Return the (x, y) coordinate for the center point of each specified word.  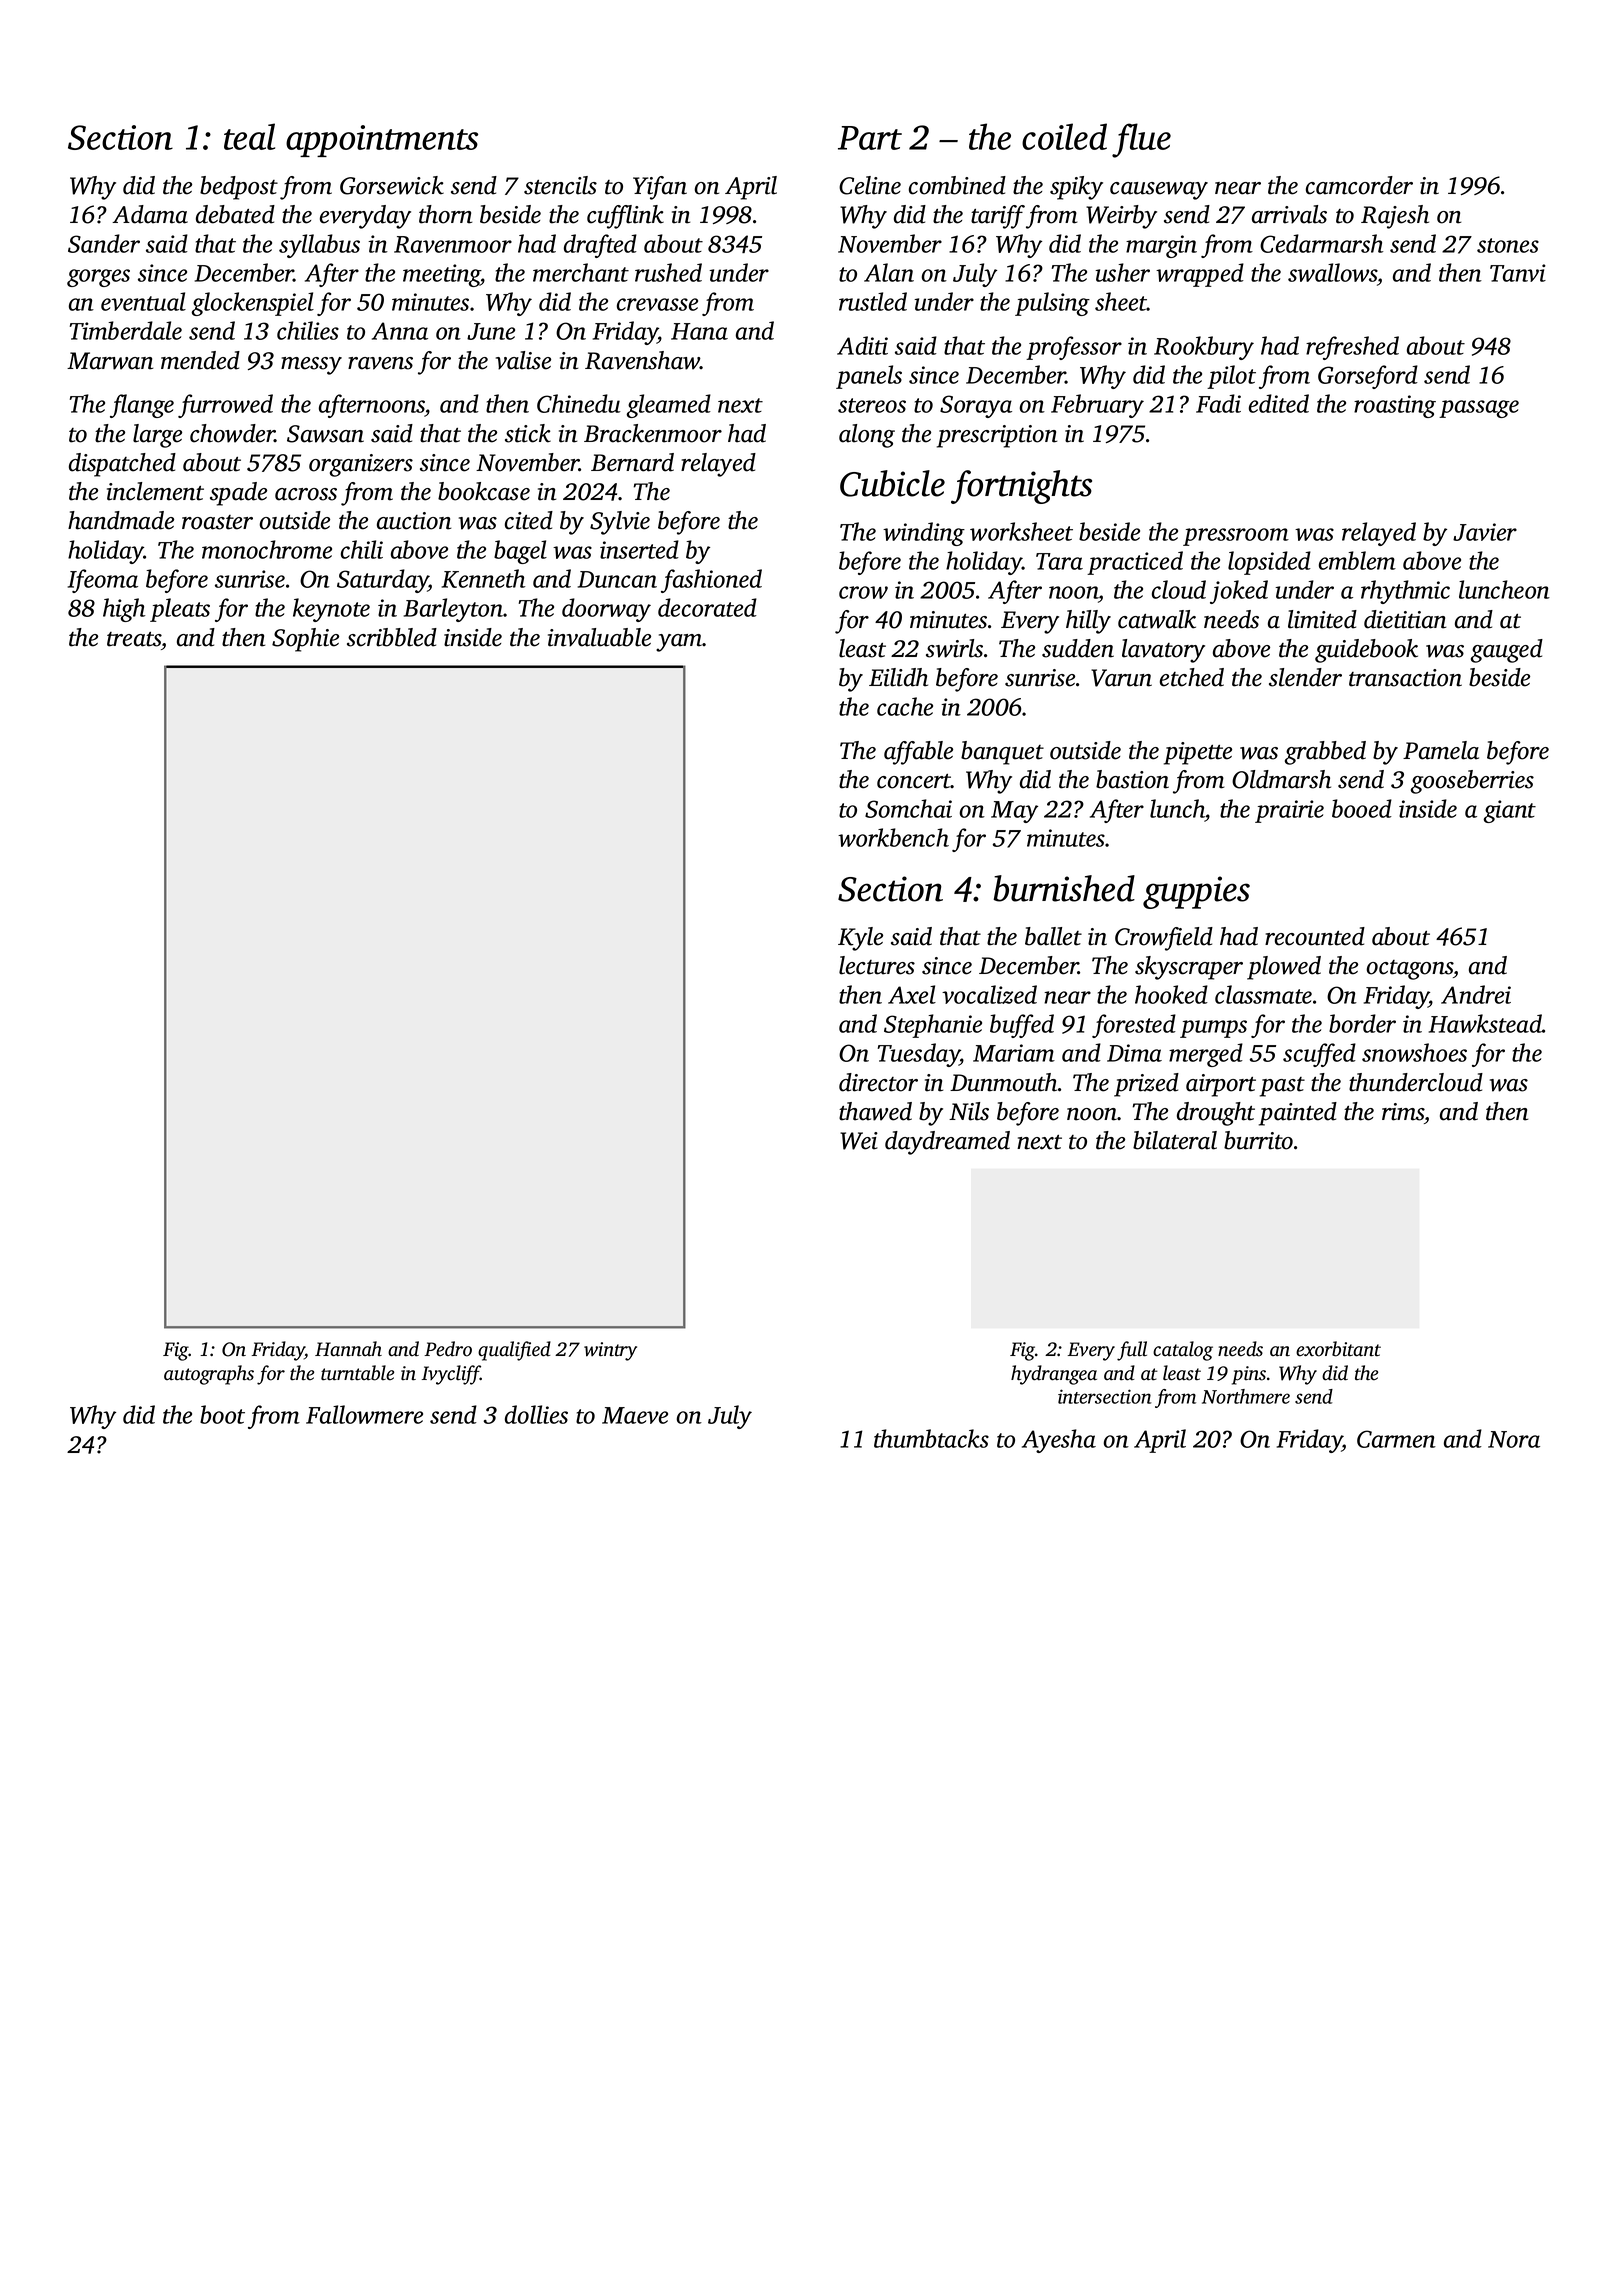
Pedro (448, 1349)
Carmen (1396, 1439)
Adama (150, 214)
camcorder (1359, 185)
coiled (1064, 136)
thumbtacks (931, 1438)
